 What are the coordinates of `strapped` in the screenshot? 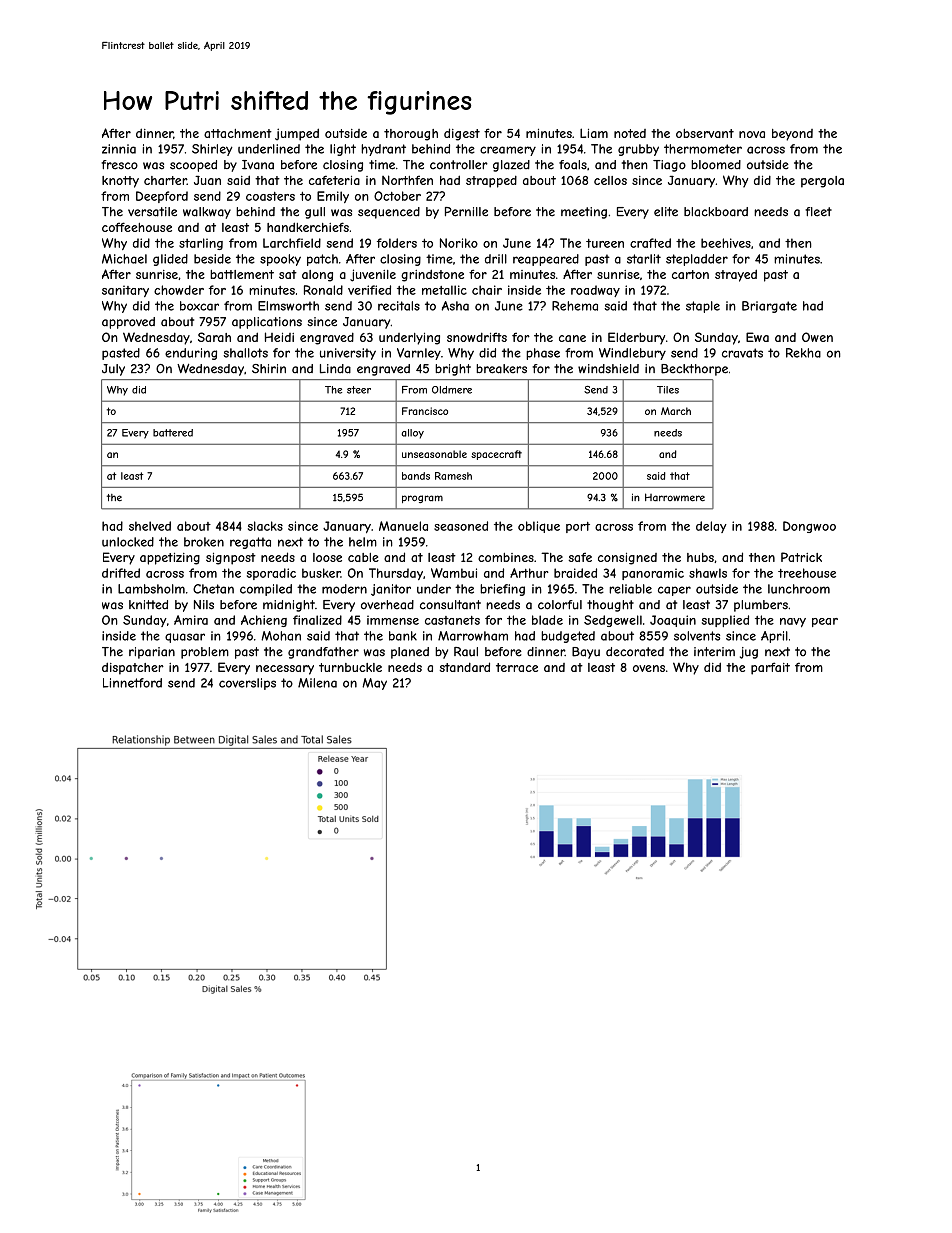 It's located at (491, 181).
